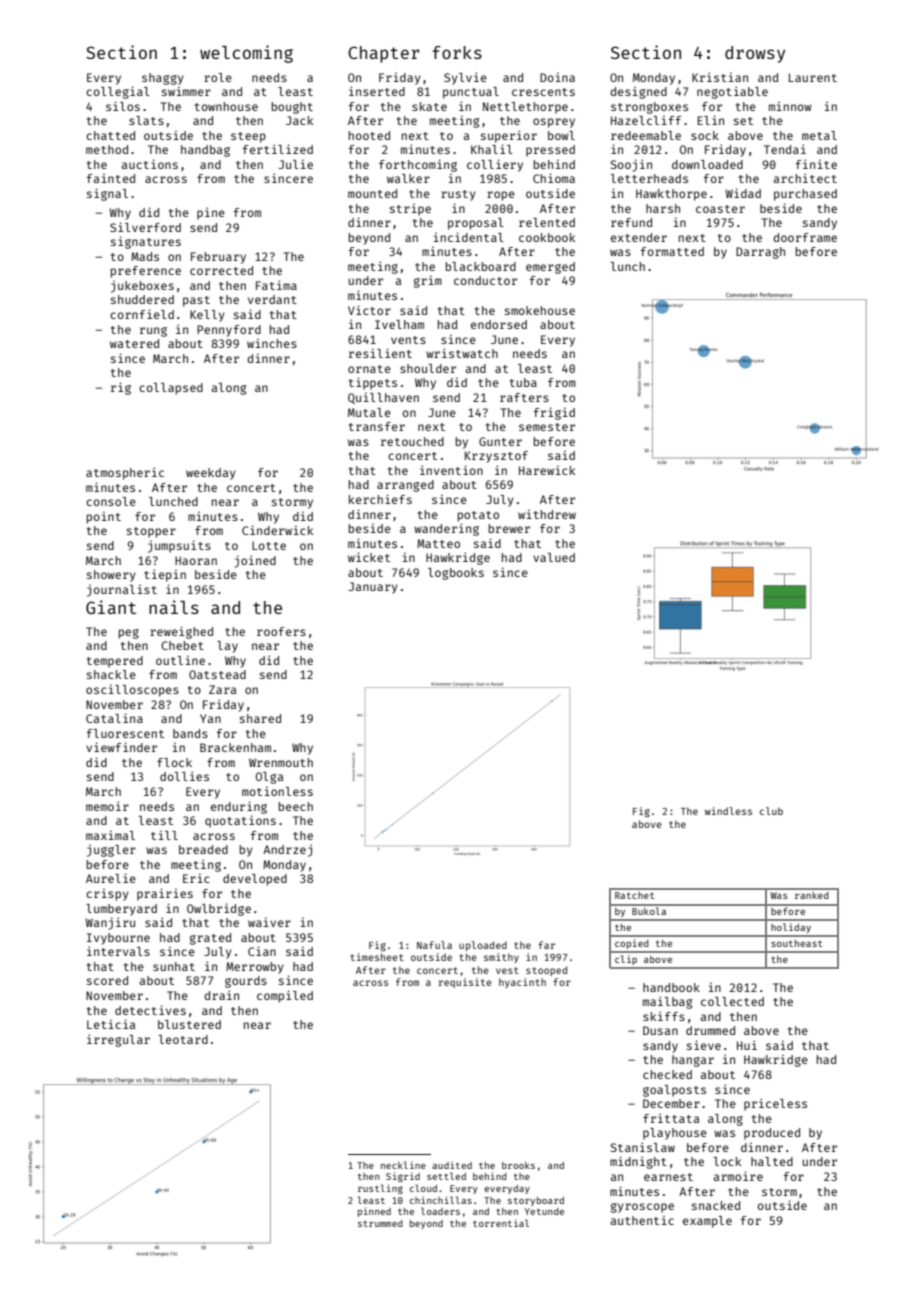 The width and height of the image is (924, 1308). What do you see at coordinates (760, 253) in the image?
I see `Darragh` at bounding box center [760, 253].
